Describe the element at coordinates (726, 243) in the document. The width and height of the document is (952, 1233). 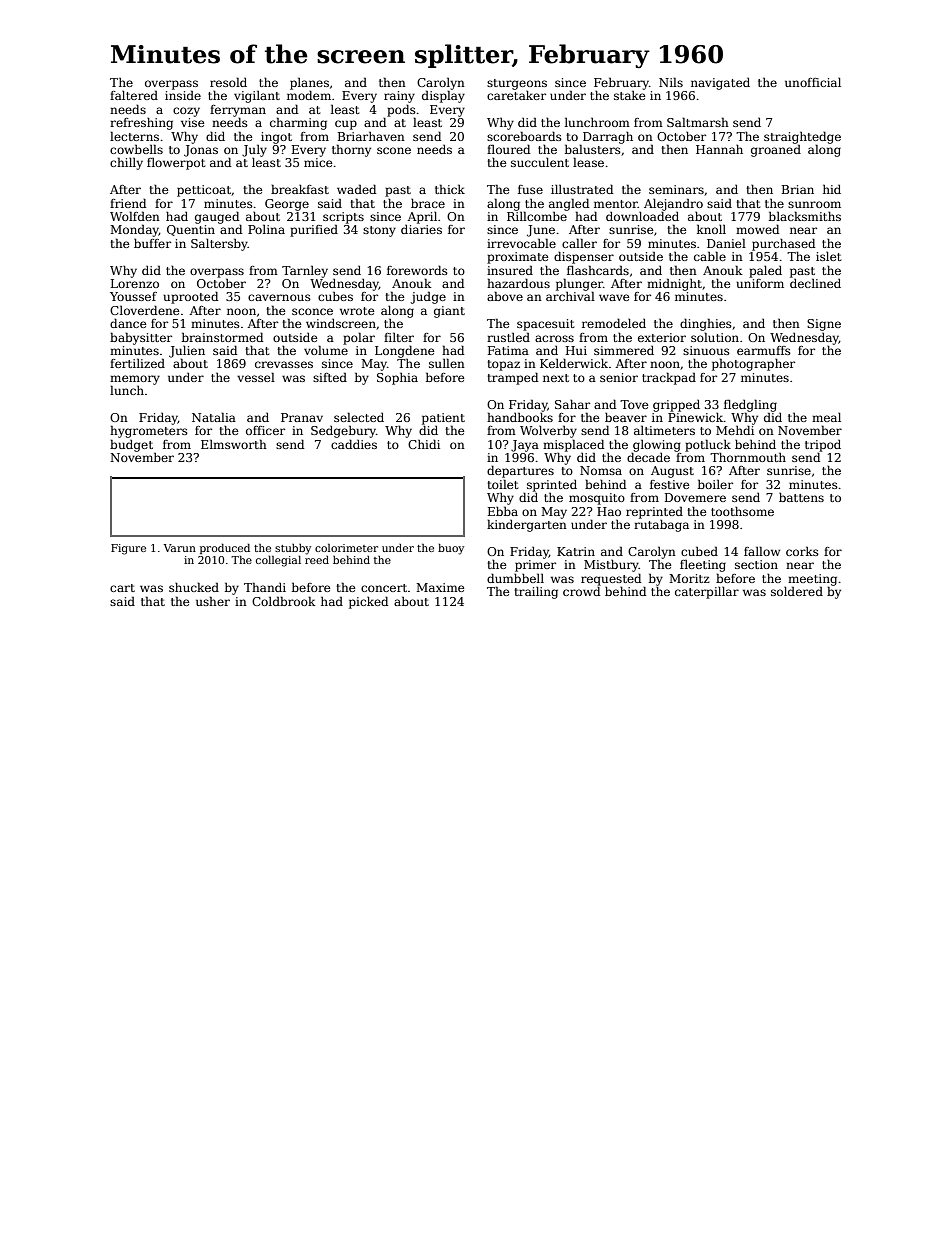
I see `Daniel` at that location.
